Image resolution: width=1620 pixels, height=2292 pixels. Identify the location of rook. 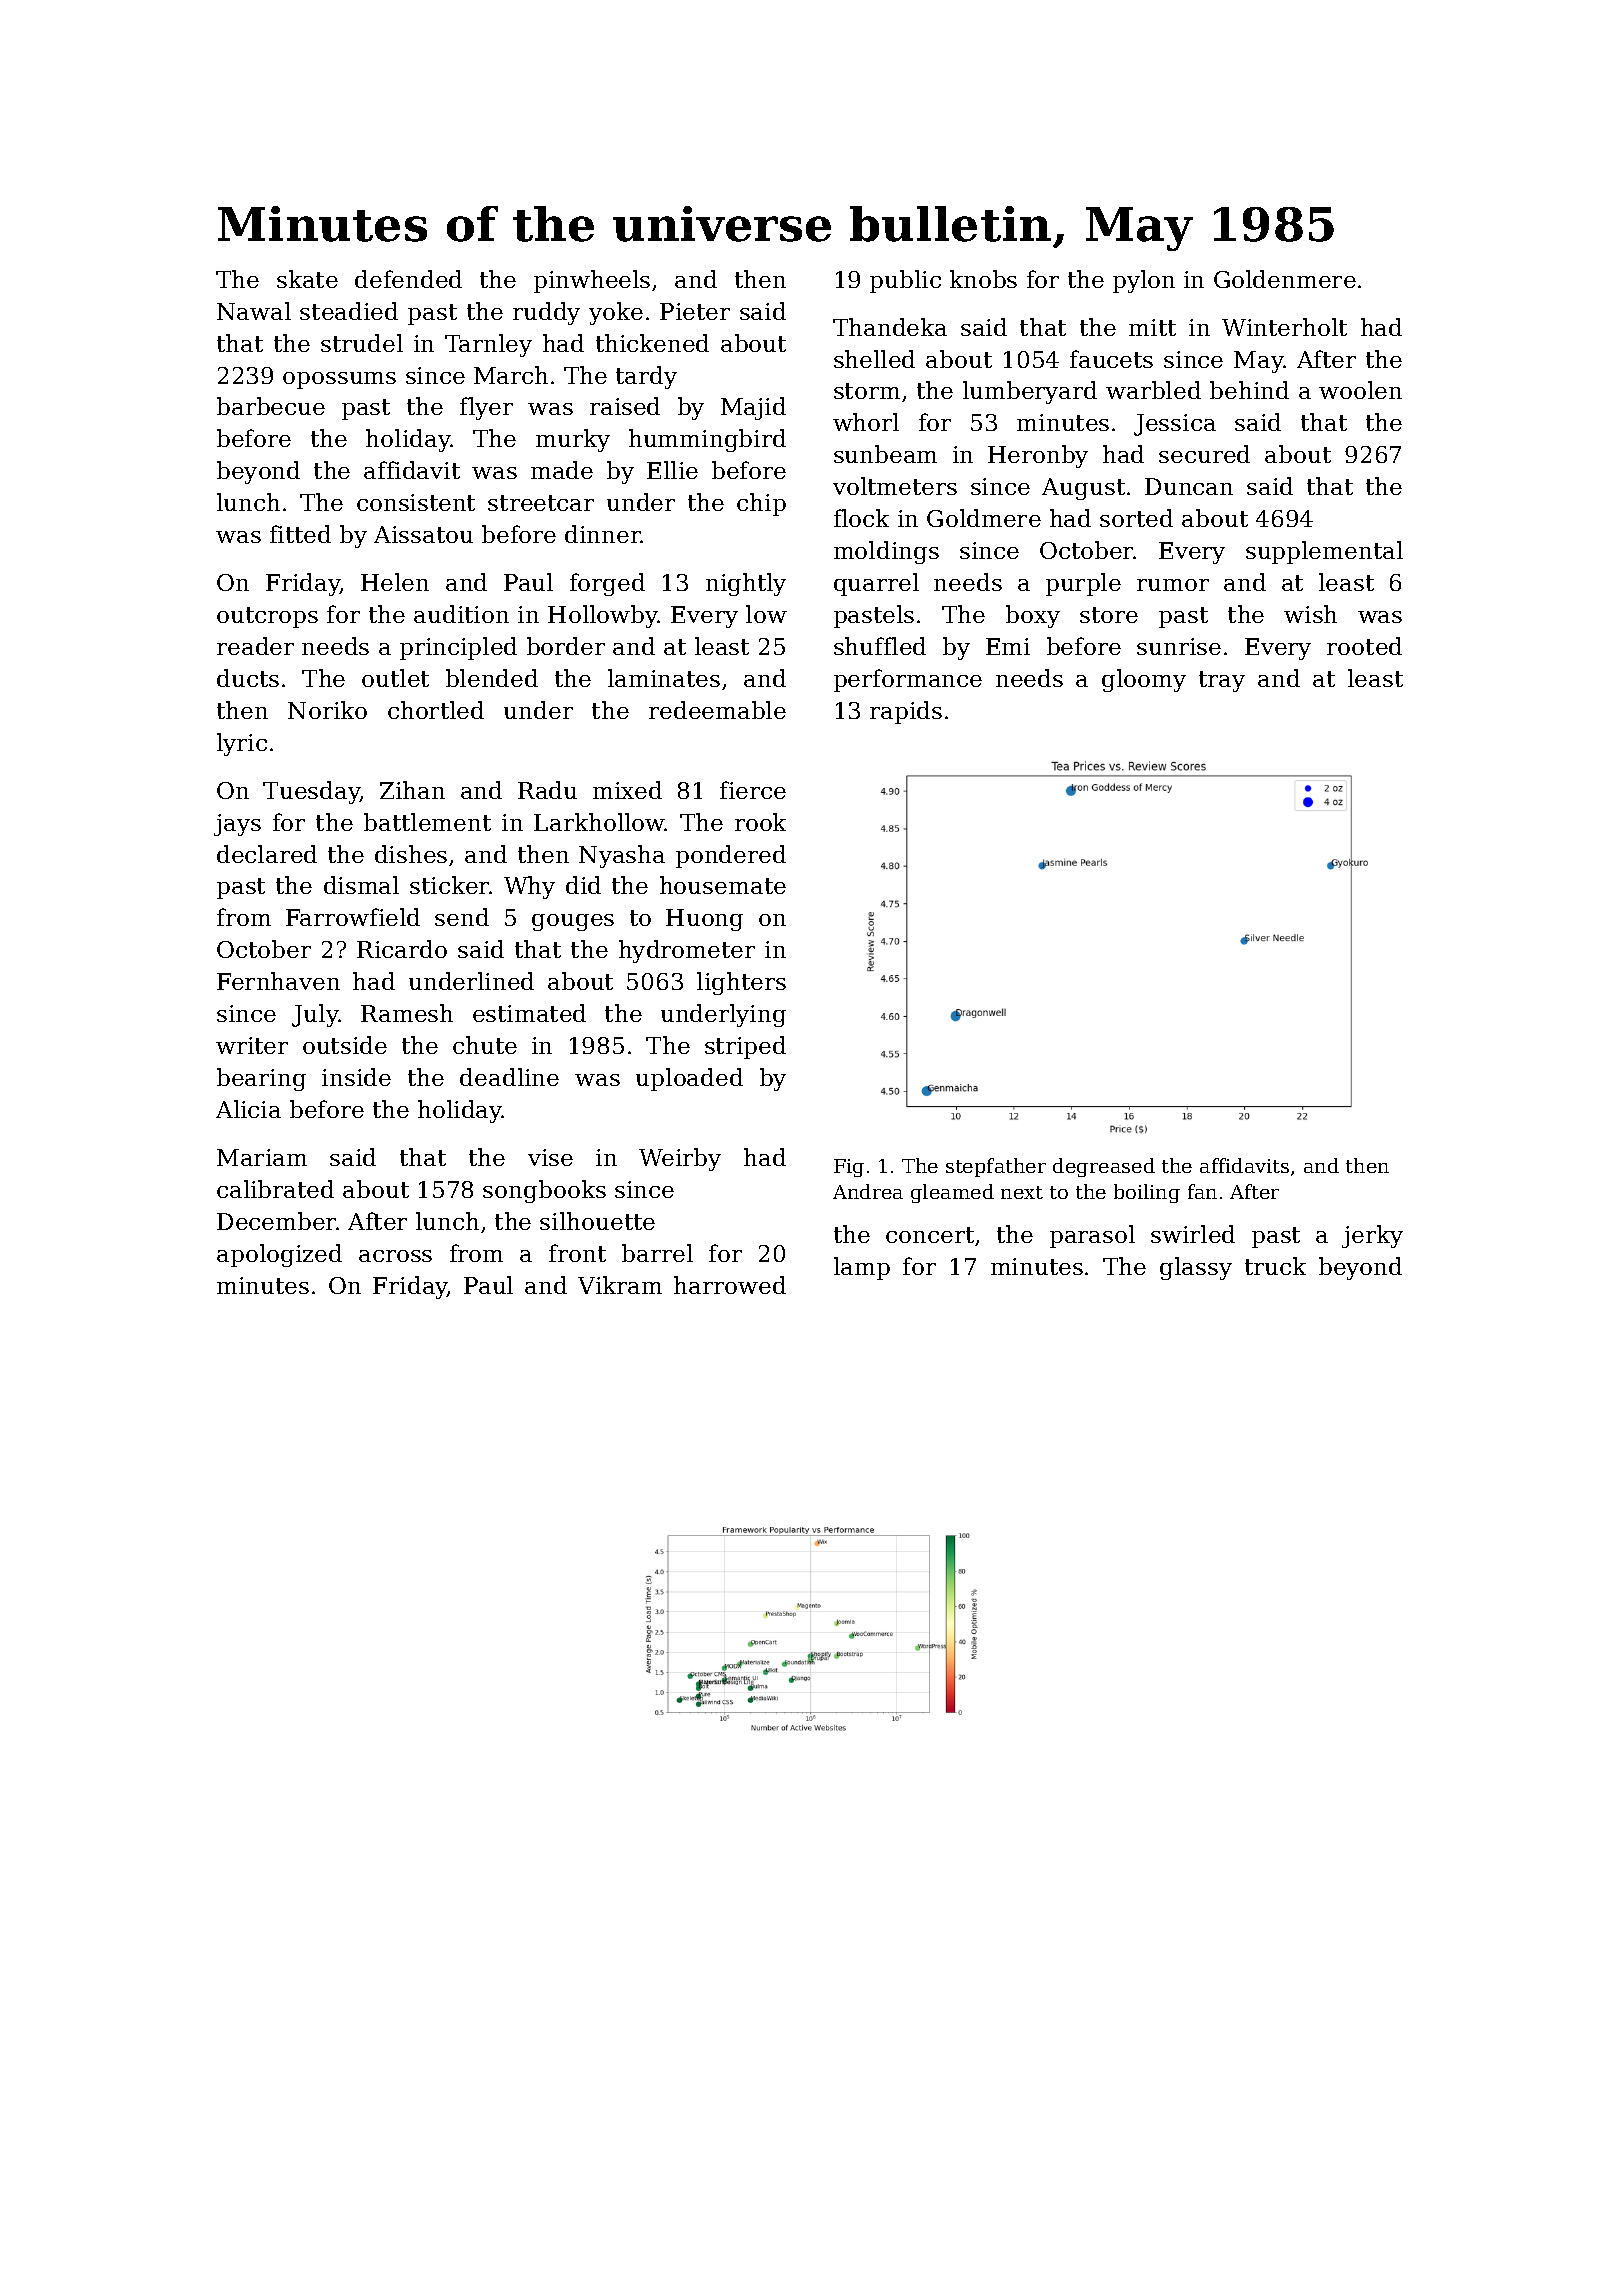
(760, 822).
